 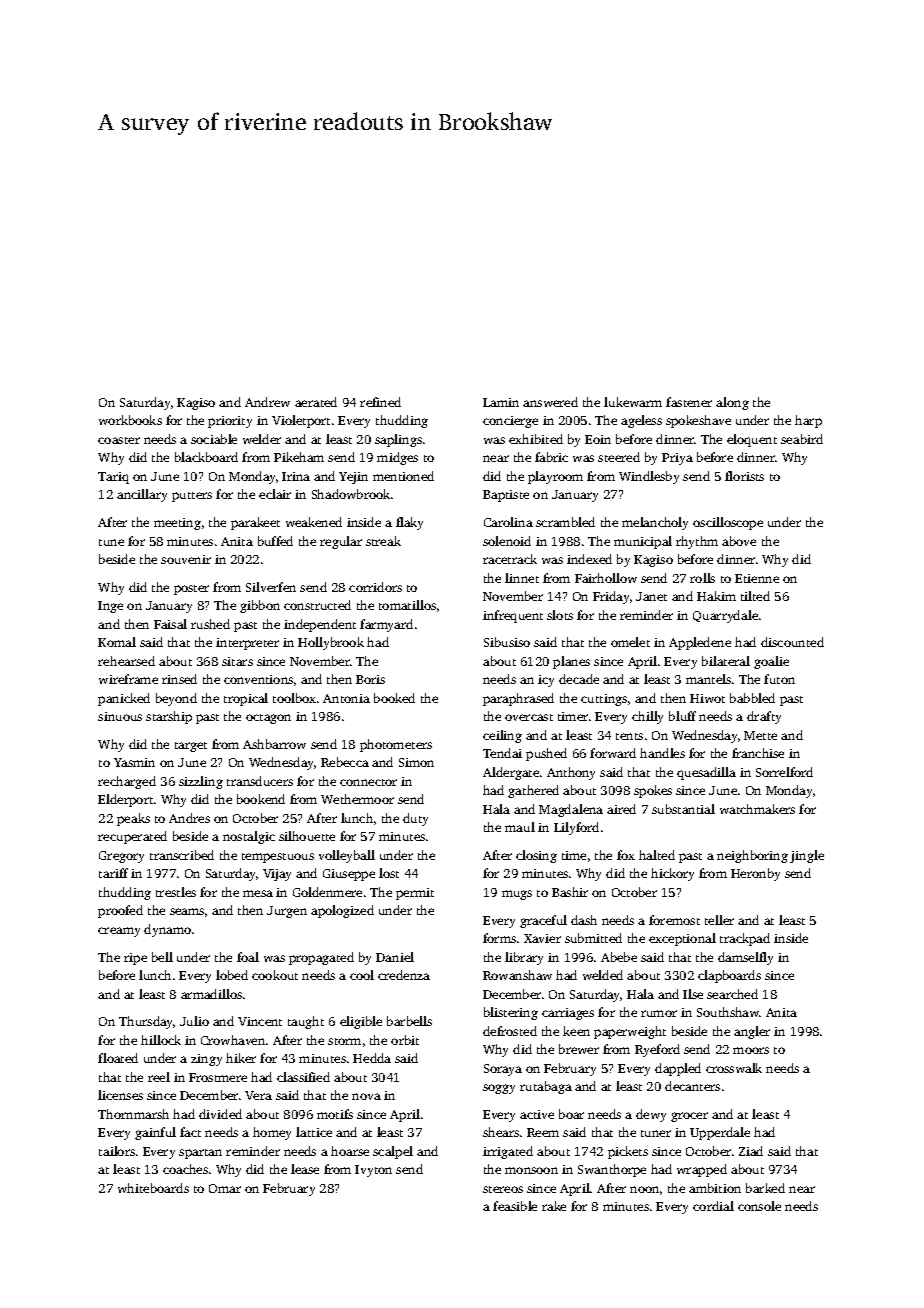 What do you see at coordinates (752, 440) in the screenshot?
I see `eloquent` at bounding box center [752, 440].
